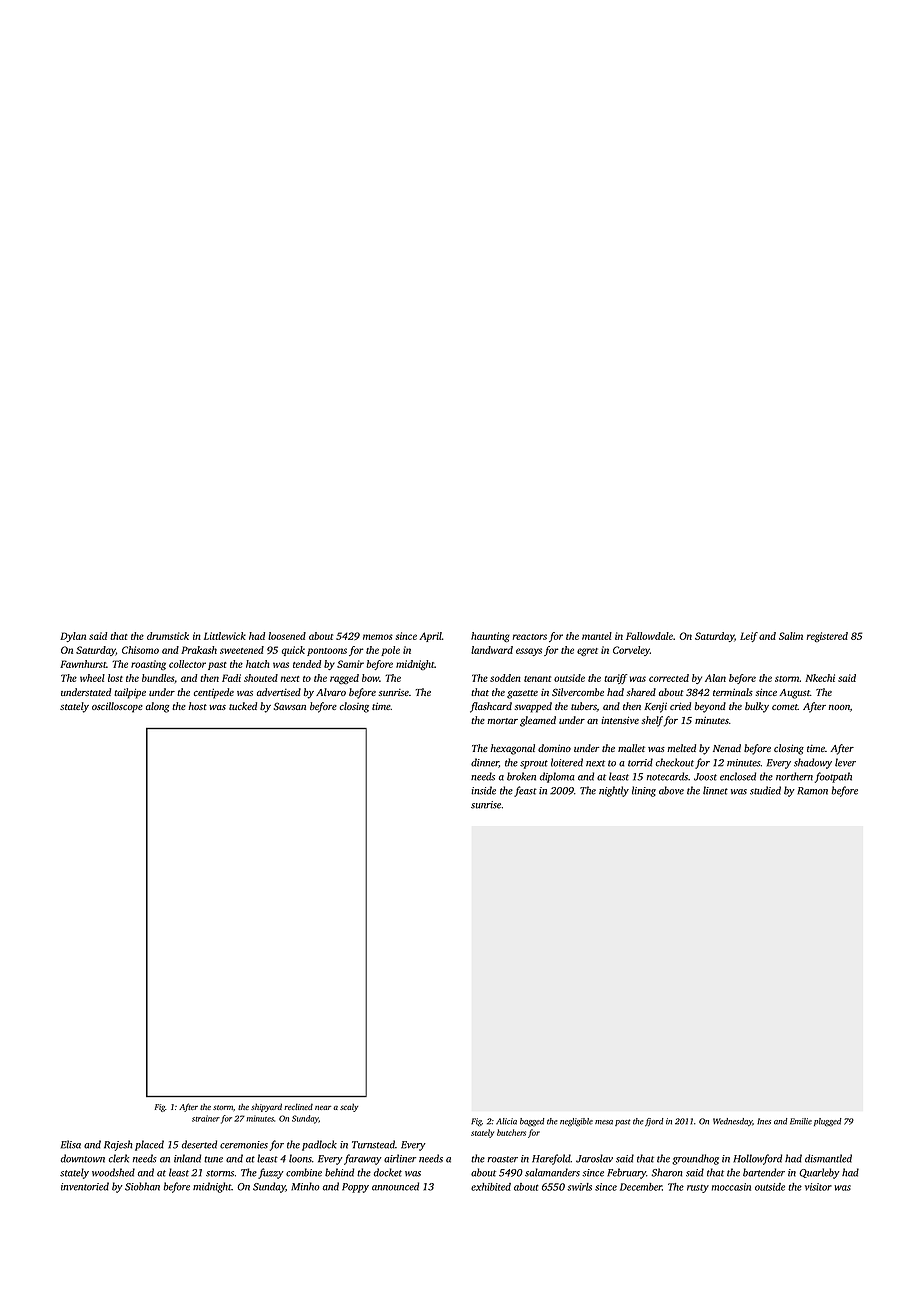 The height and width of the page is (1308, 924). I want to click on oscilloscope, so click(117, 707).
